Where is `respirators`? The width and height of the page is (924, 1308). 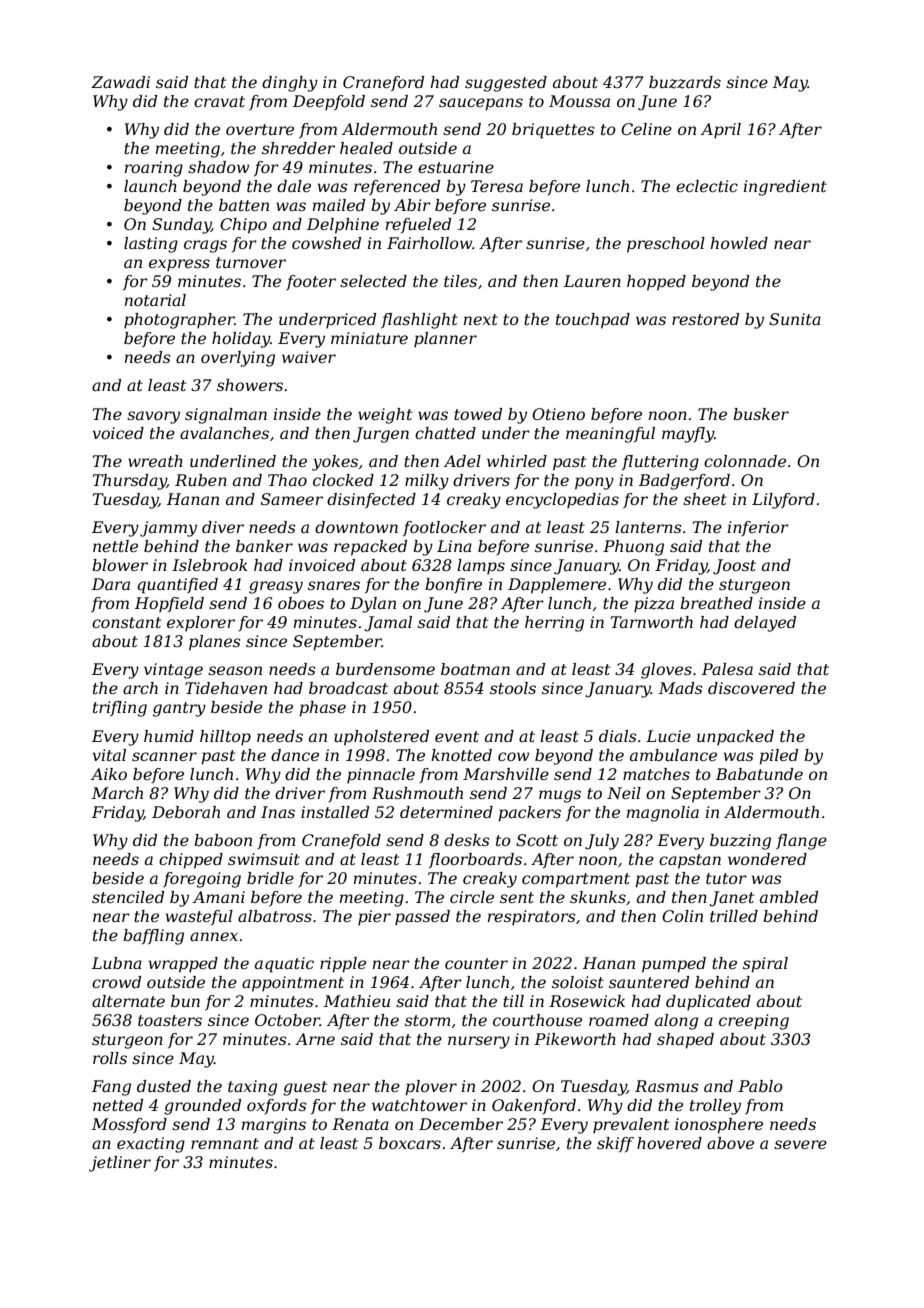
respirators is located at coordinates (532, 918).
